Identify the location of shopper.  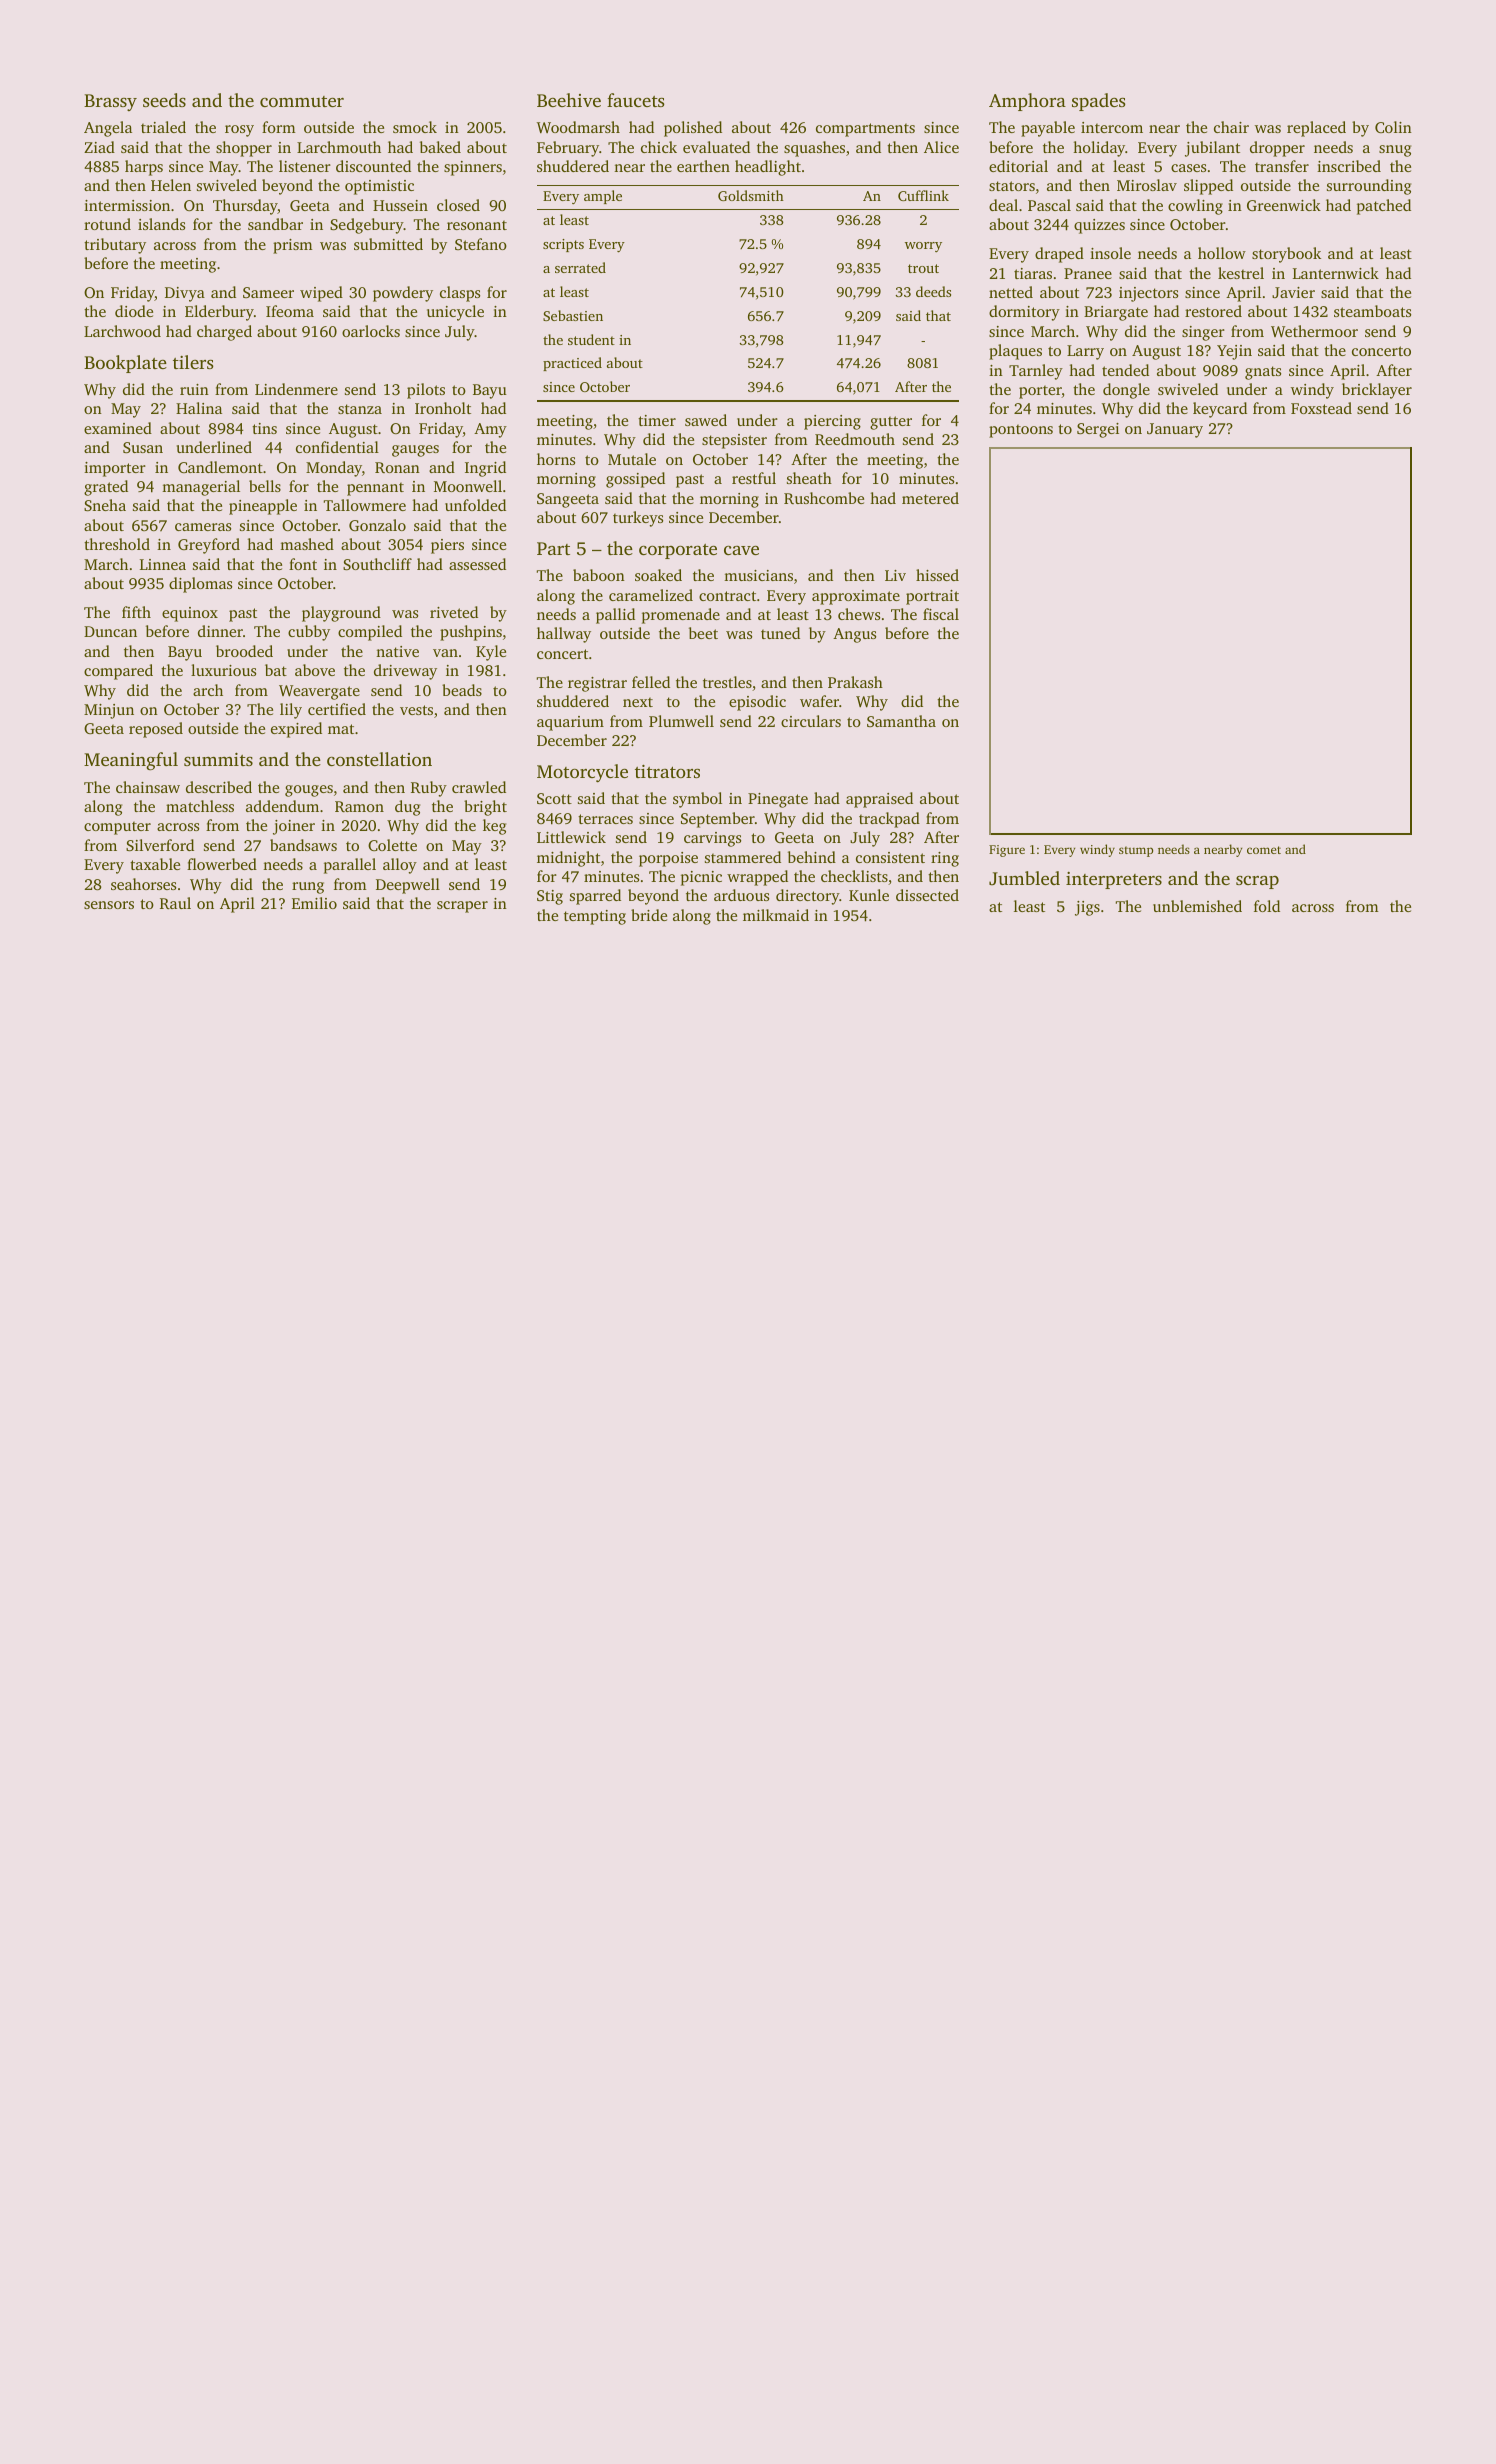
(244, 149).
